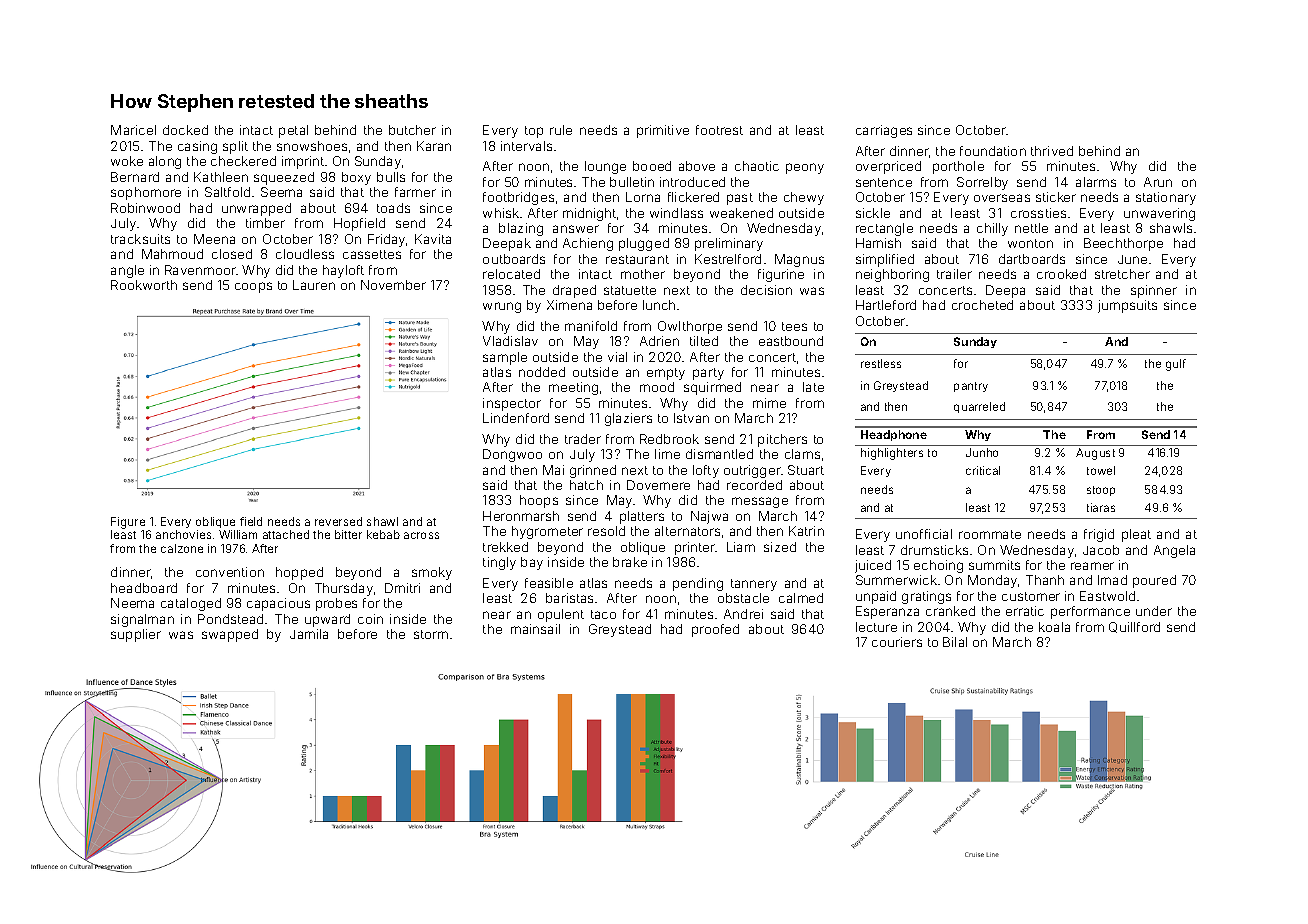  I want to click on Arun, so click(1158, 182).
